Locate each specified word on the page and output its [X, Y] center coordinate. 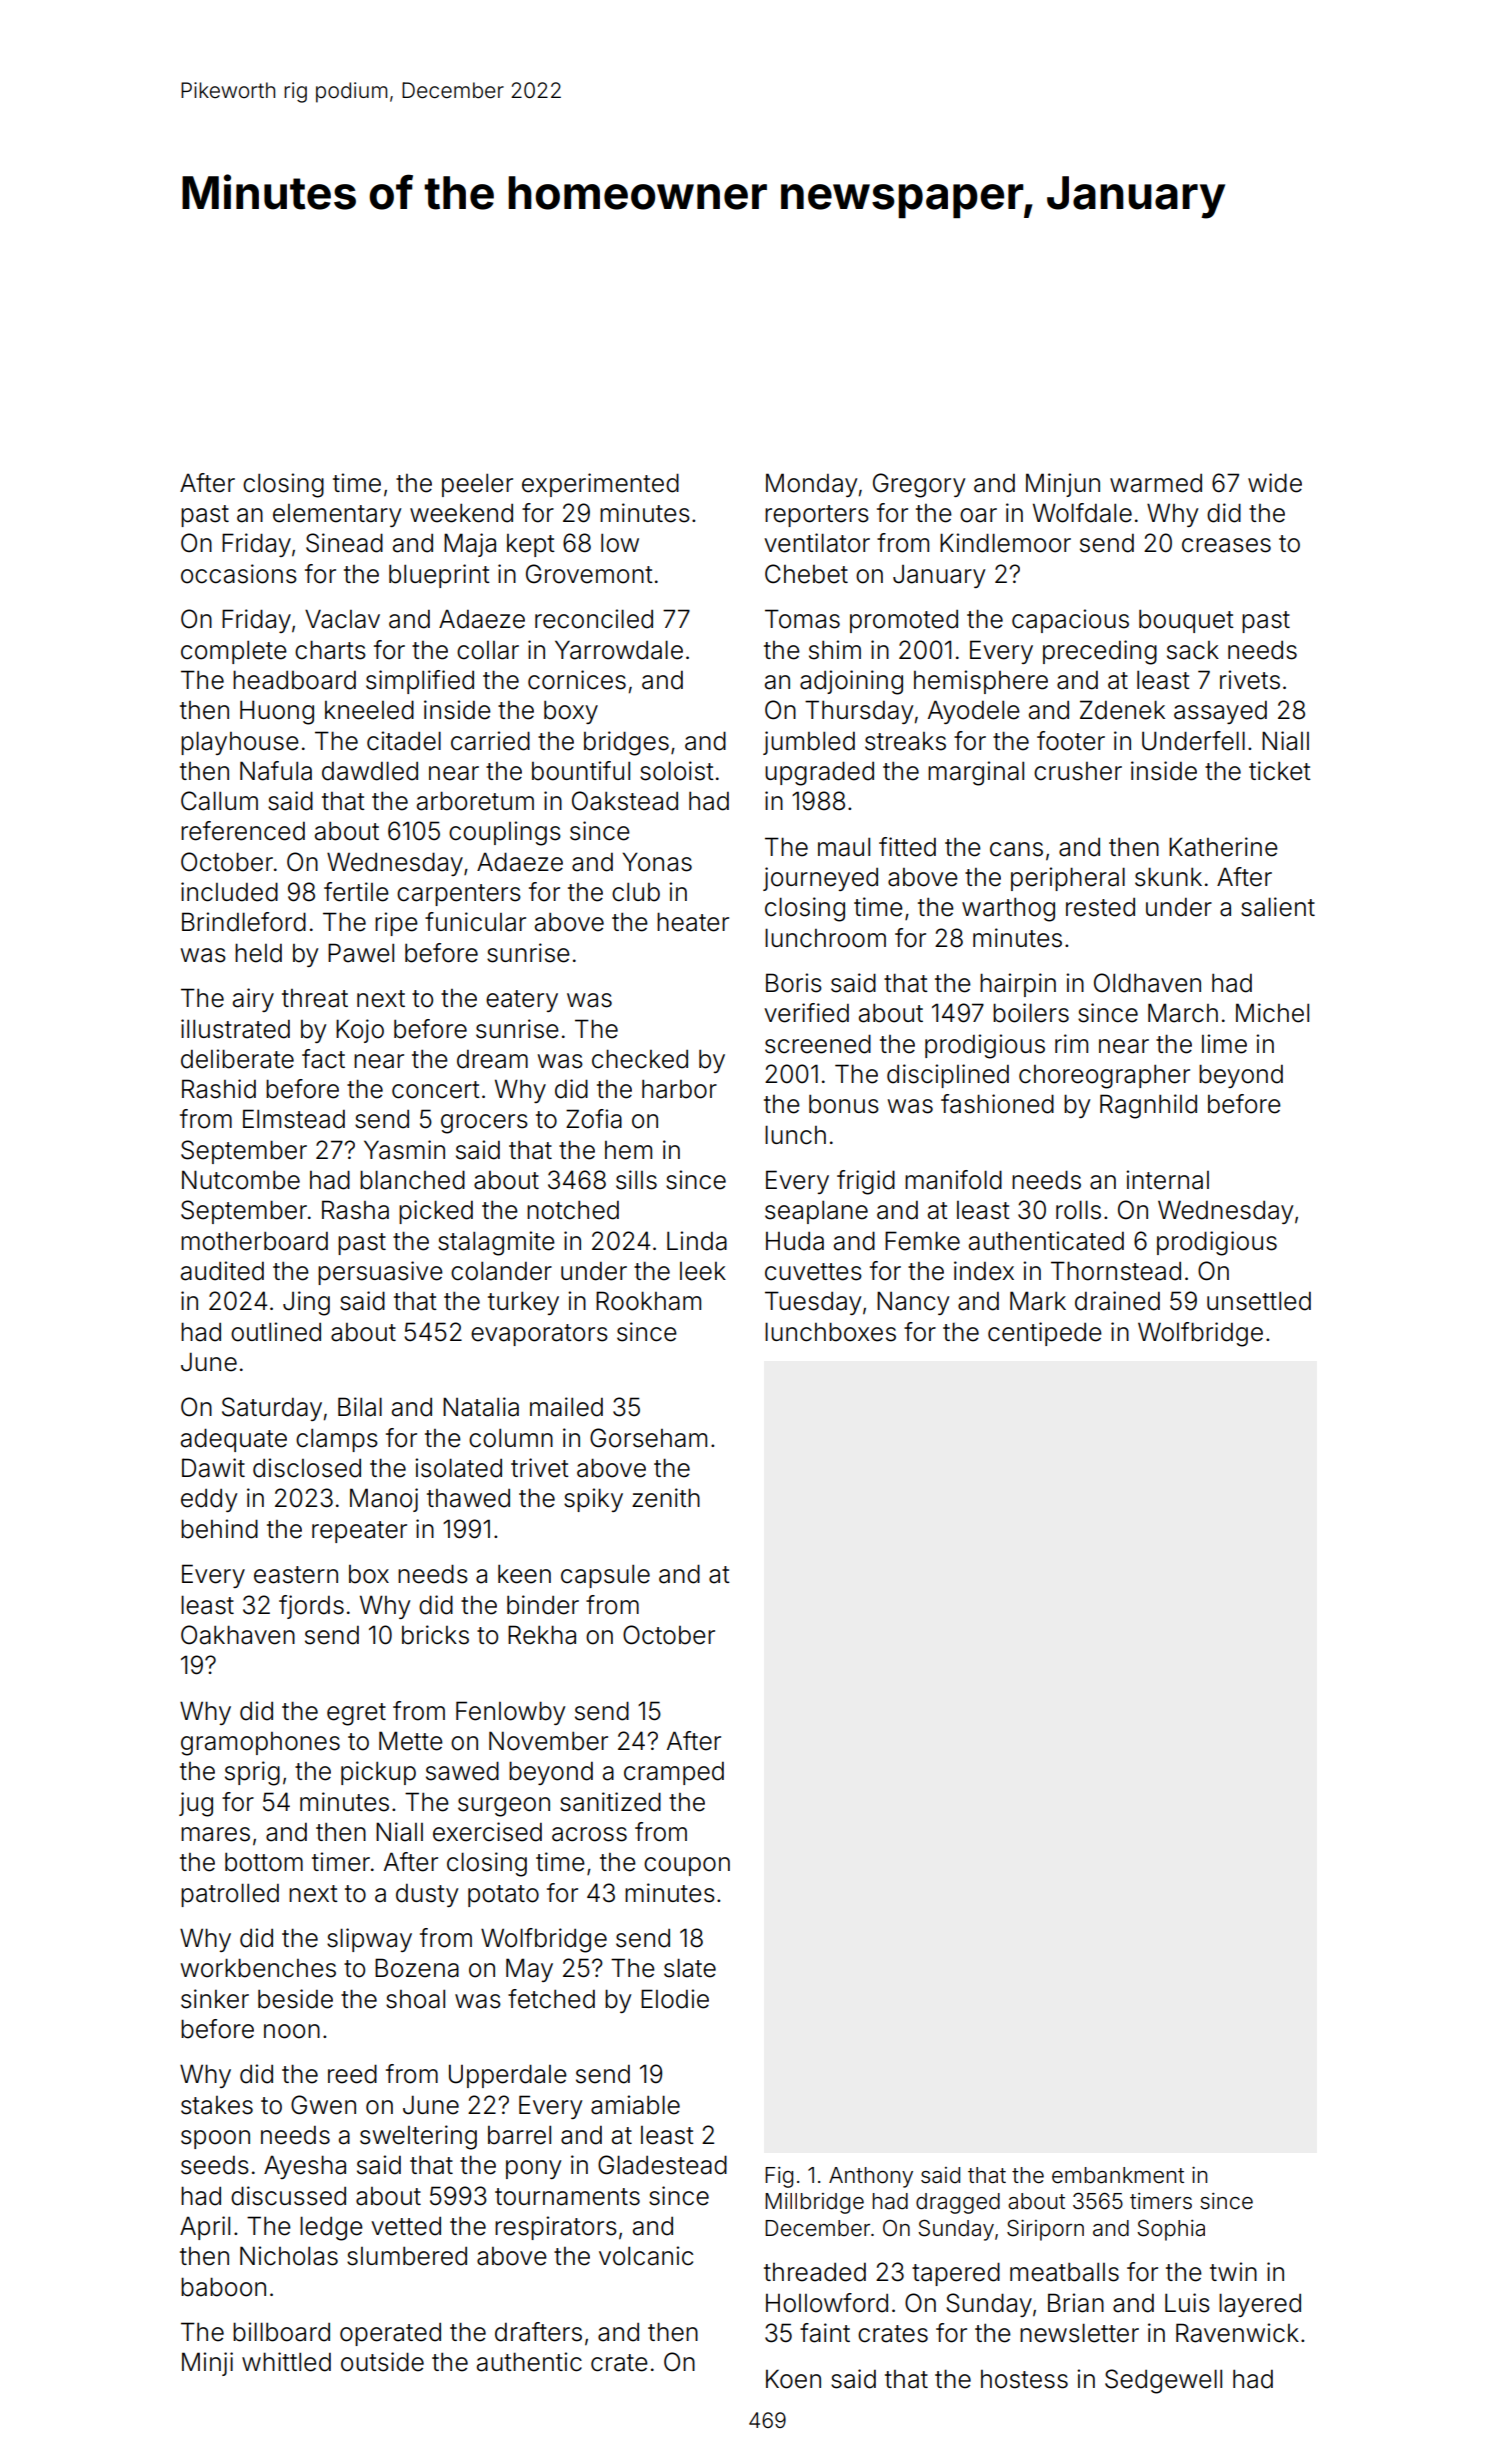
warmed [1156, 483]
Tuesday [813, 1303]
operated [390, 2334]
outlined [276, 1332]
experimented [600, 485]
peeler [477, 485]
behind [219, 1529]
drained [1117, 1301]
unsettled [1259, 1301]
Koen [793, 2379]
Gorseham [648, 1438]
